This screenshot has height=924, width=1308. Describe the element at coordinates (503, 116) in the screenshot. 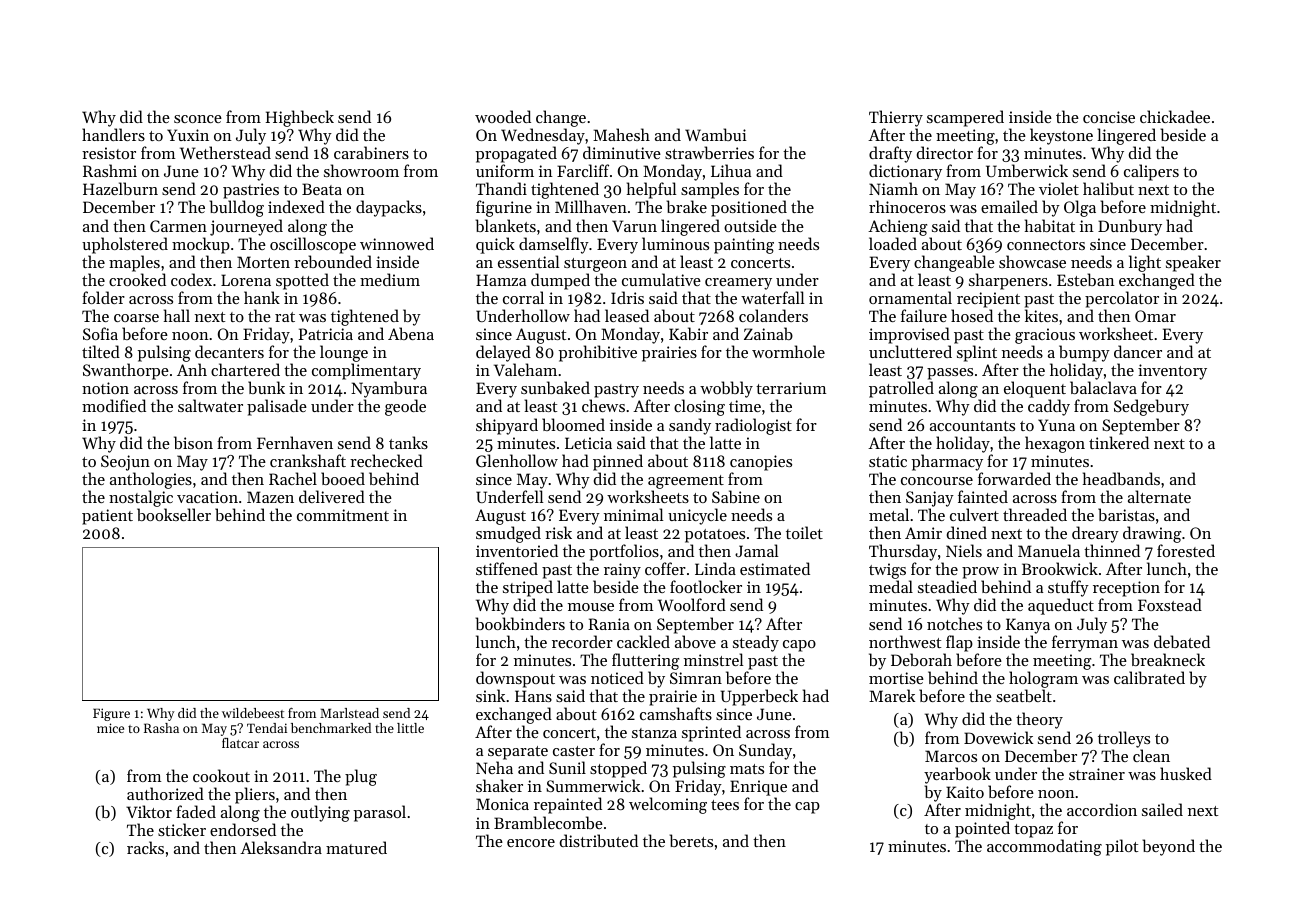

I see `wooded` at that location.
